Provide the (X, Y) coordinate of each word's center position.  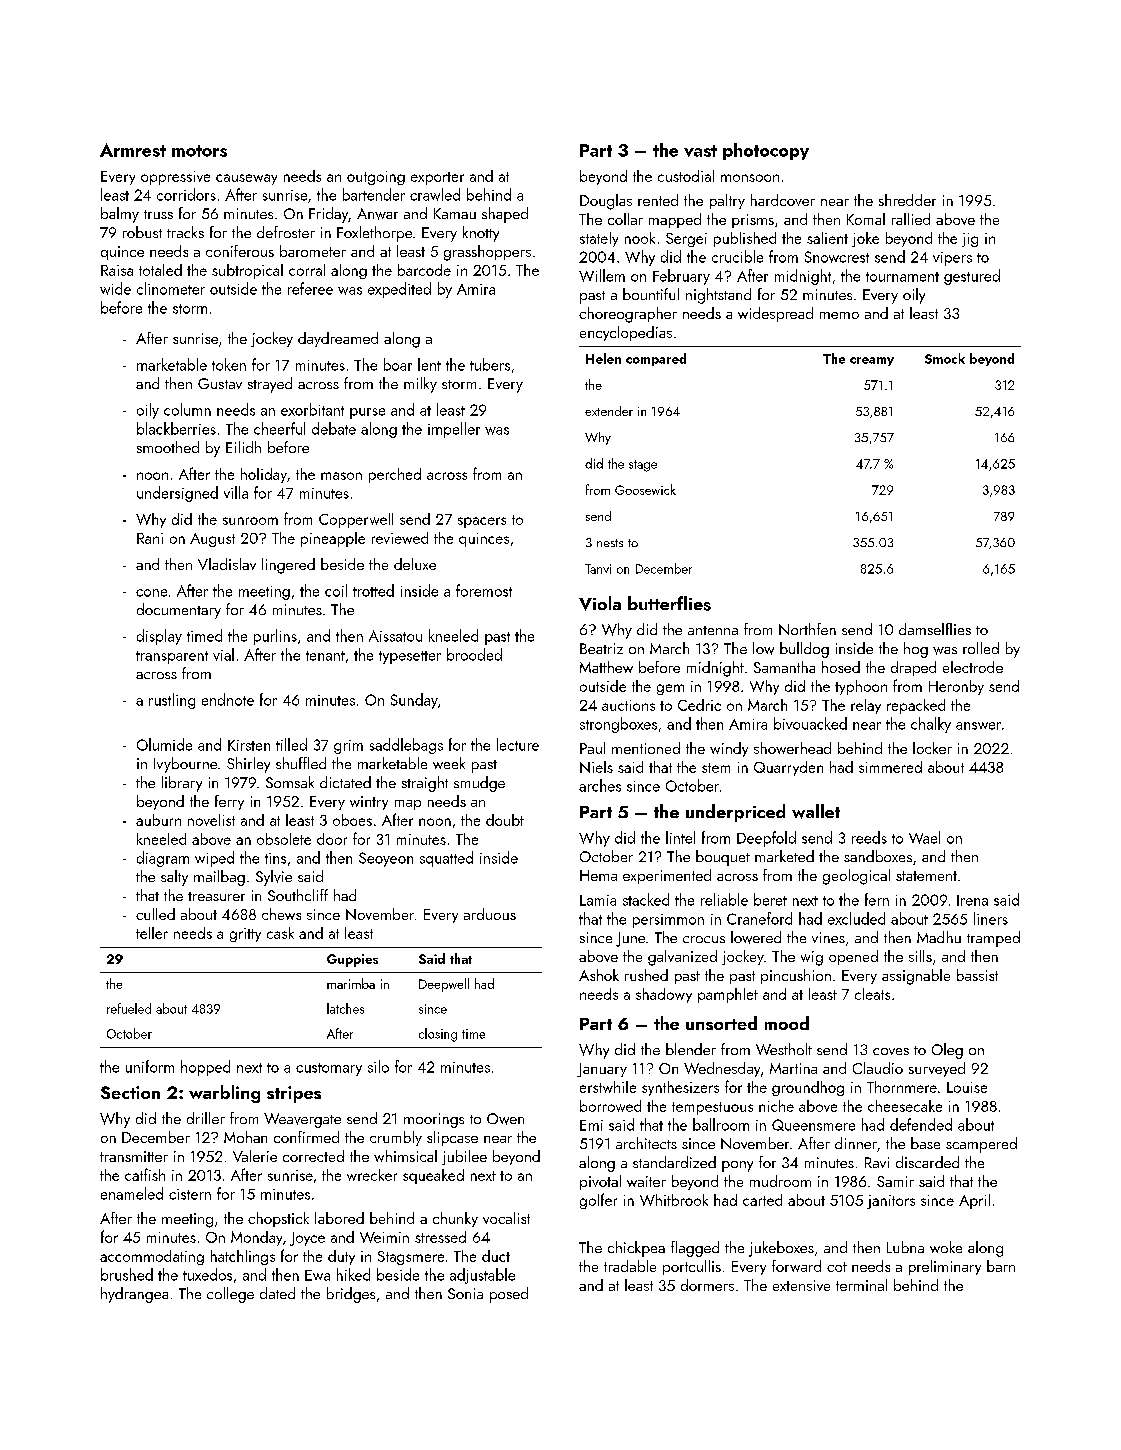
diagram (163, 859)
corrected (313, 1156)
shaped (505, 215)
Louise (967, 1087)
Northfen (807, 629)
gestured (972, 277)
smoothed (168, 447)
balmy (120, 215)
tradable (630, 1266)
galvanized (682, 958)
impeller (454, 430)
